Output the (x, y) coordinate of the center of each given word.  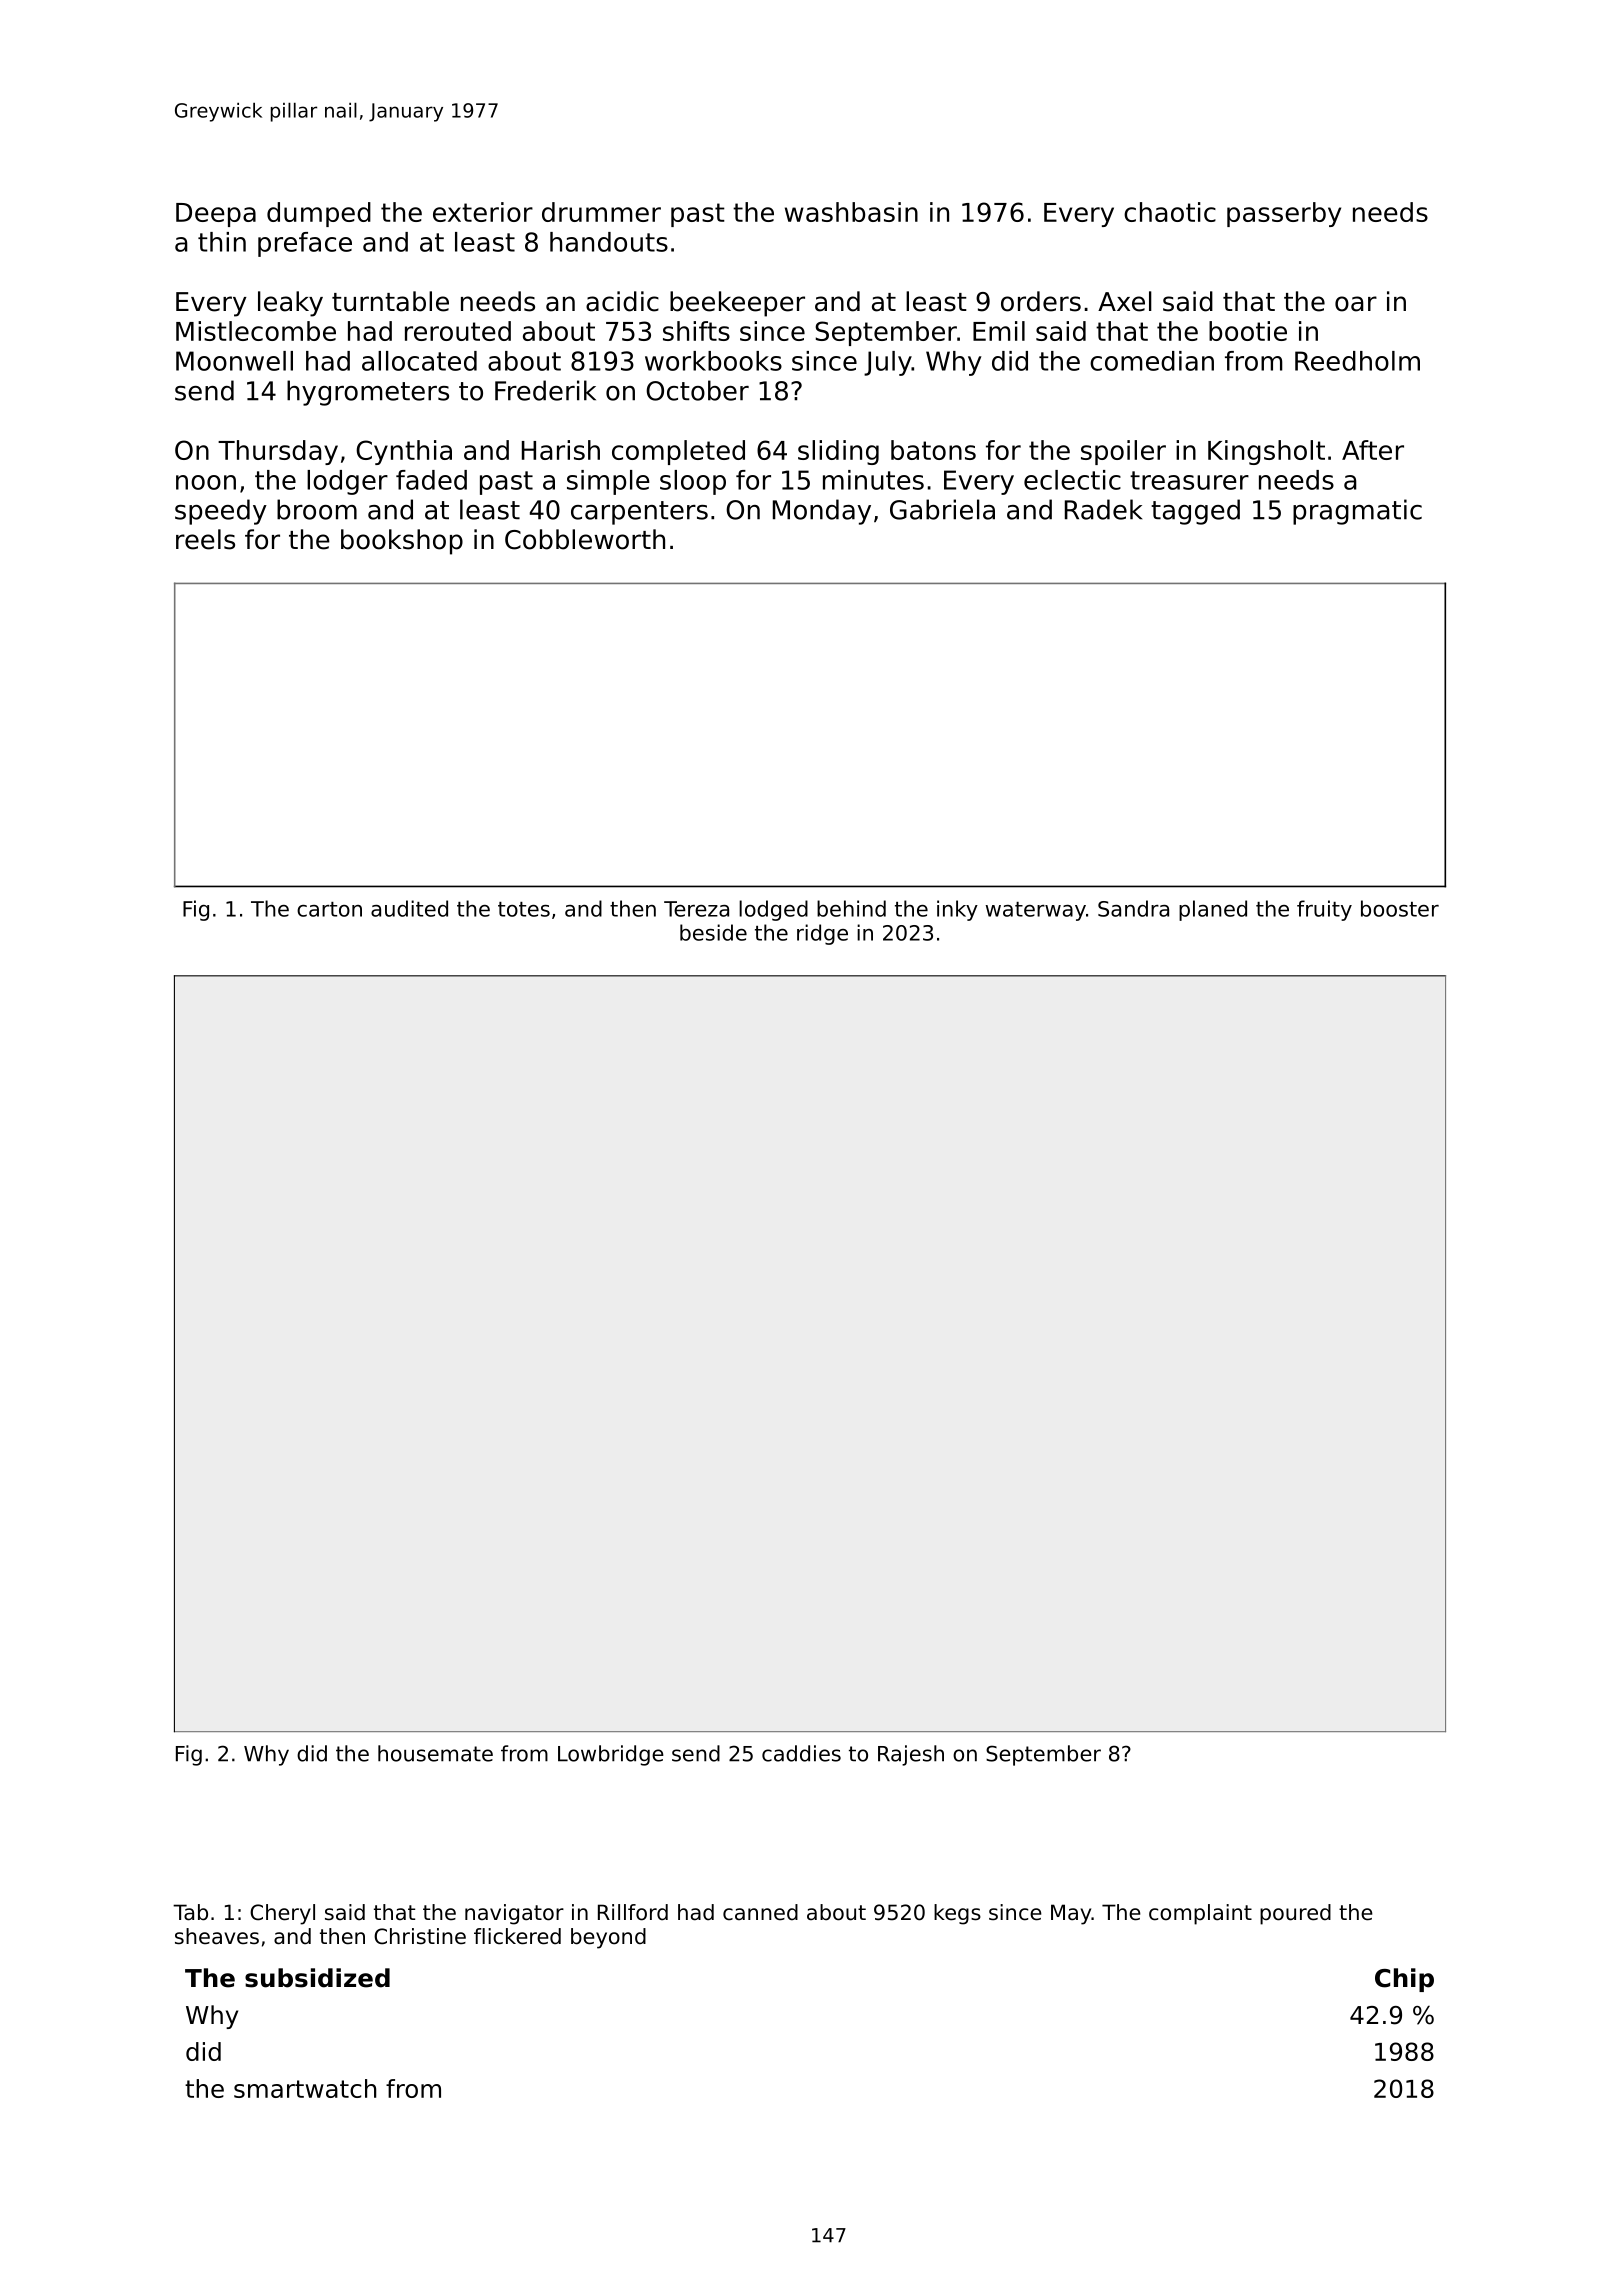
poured (1295, 1914)
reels (205, 539)
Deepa (216, 215)
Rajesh (911, 1755)
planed (1213, 910)
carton (329, 909)
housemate (435, 1753)
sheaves (217, 1936)
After (1373, 450)
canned (760, 1912)
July (888, 363)
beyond (608, 1938)
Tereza (696, 909)
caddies (801, 1753)
